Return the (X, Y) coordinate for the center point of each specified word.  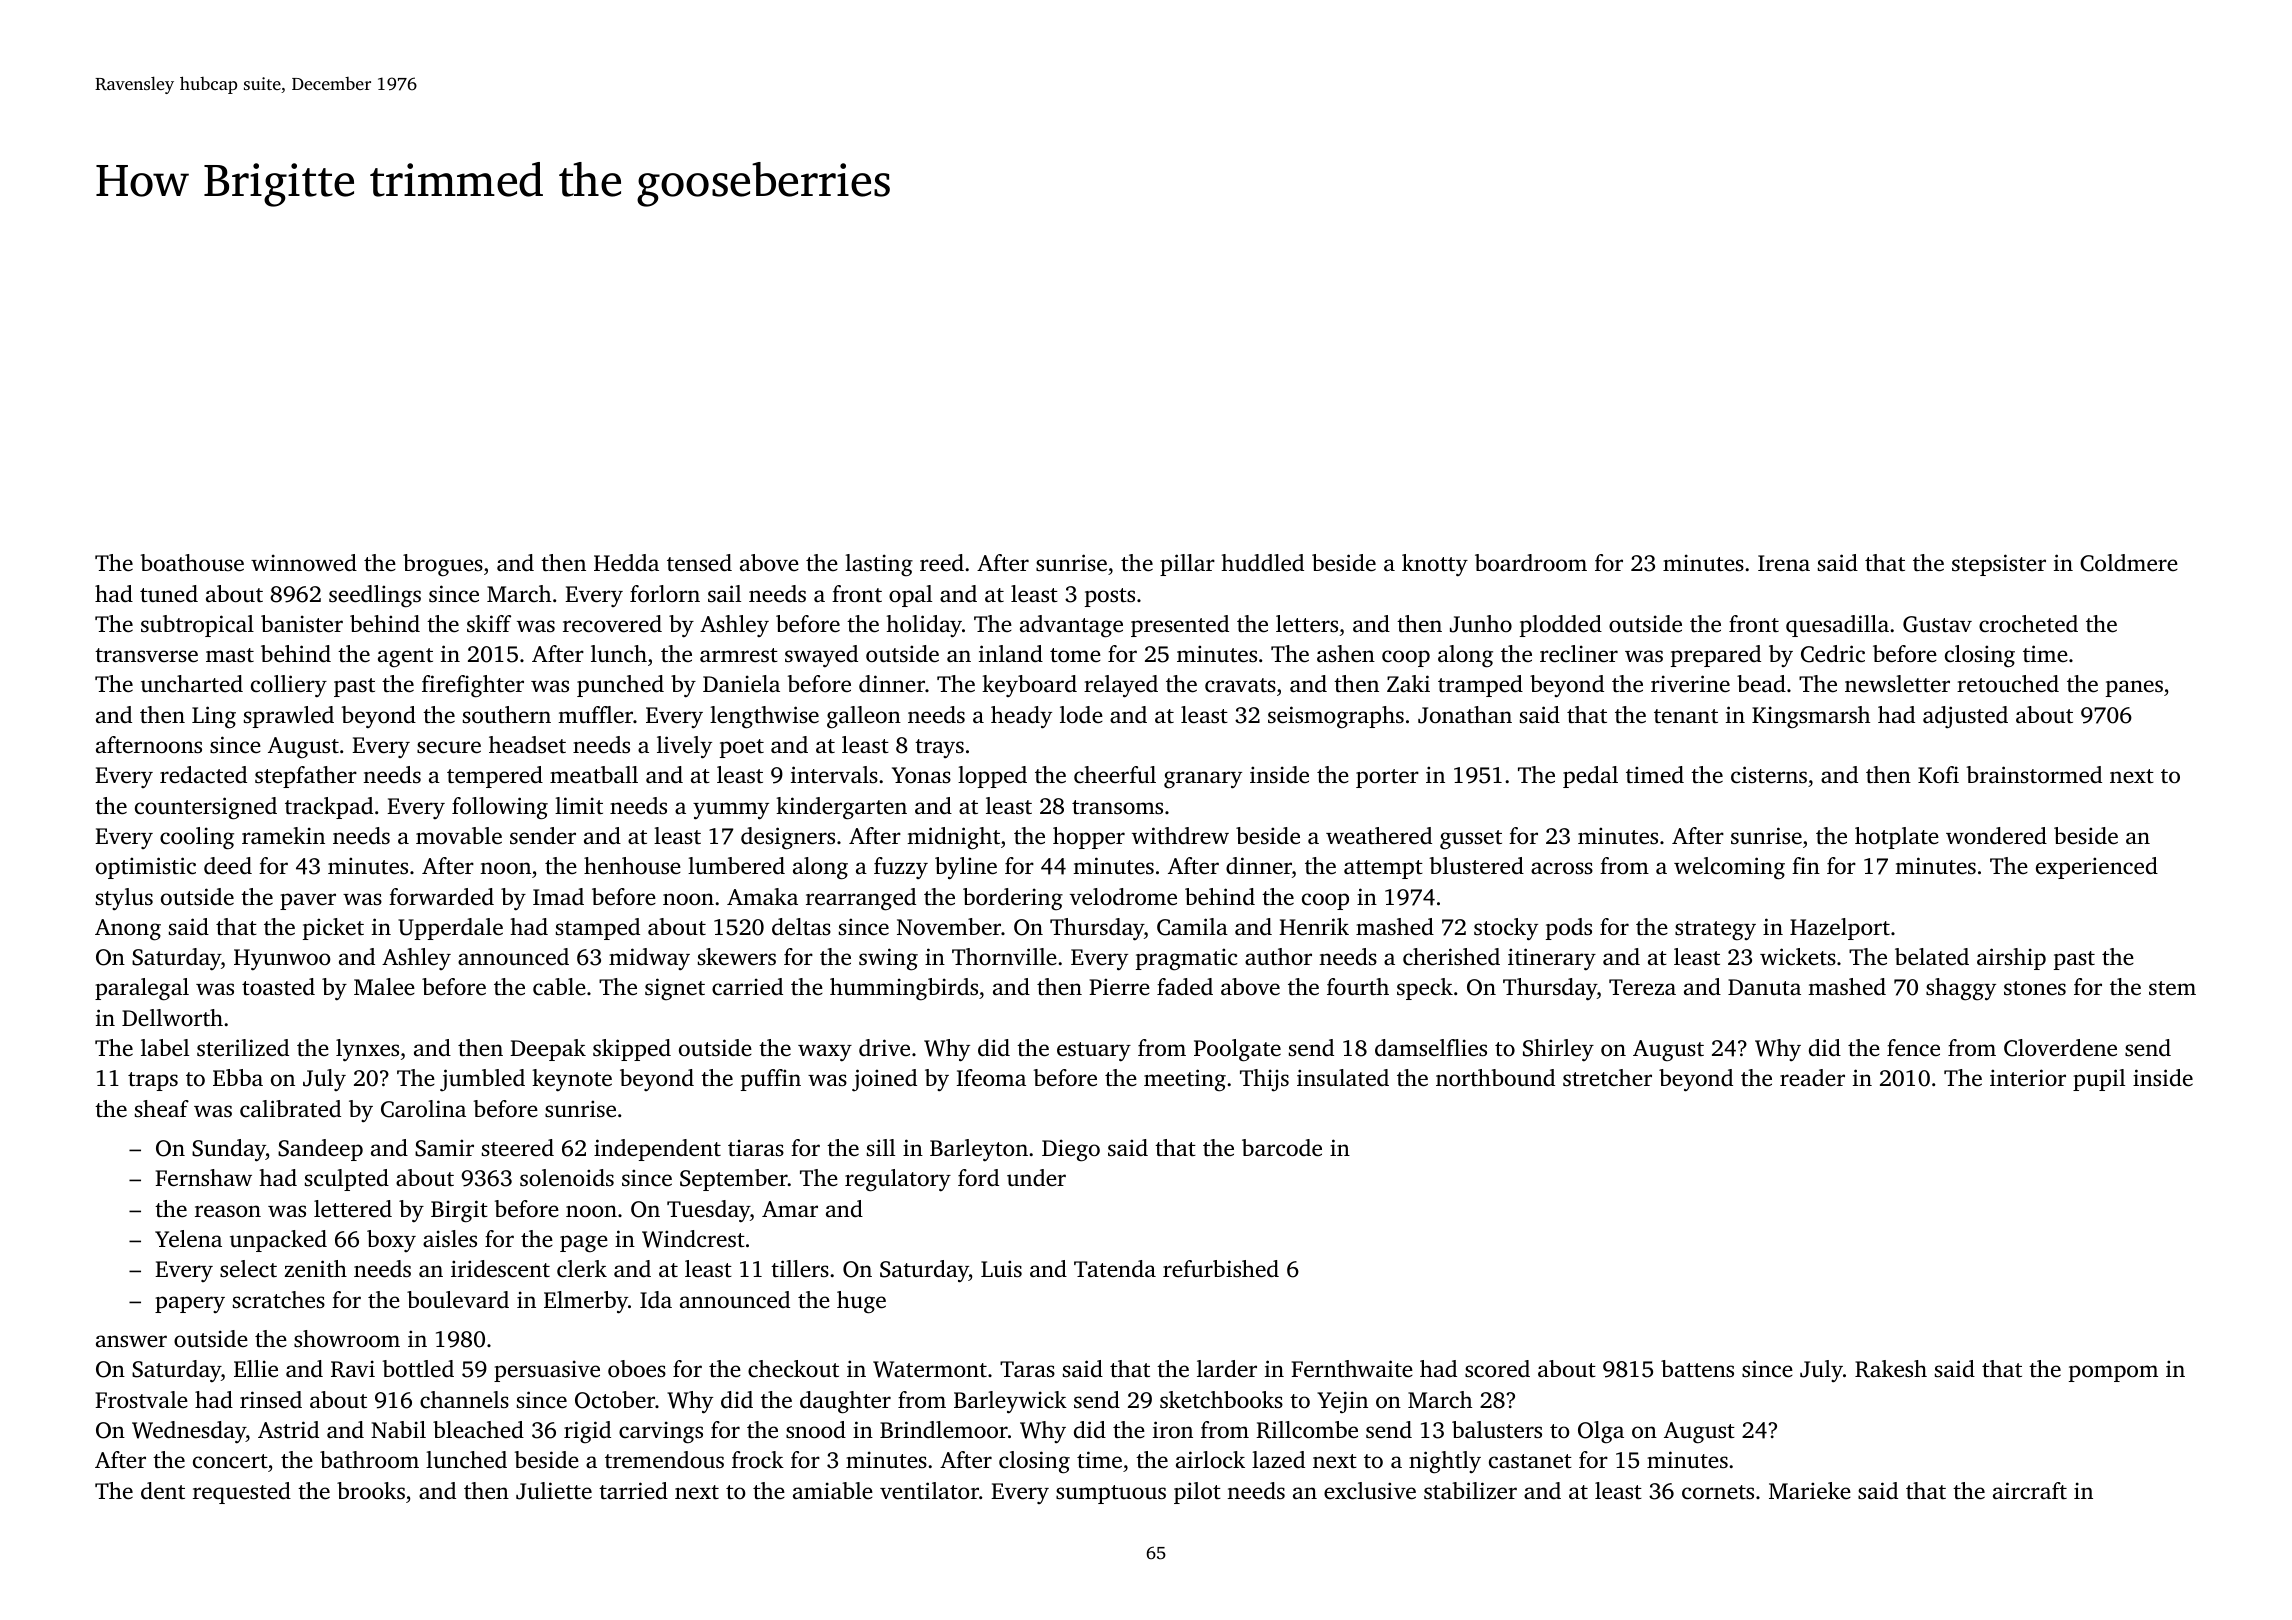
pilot (1197, 1493)
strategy (1715, 930)
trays (939, 748)
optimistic (146, 868)
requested (242, 1493)
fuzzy (901, 868)
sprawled (289, 717)
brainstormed (2034, 775)
